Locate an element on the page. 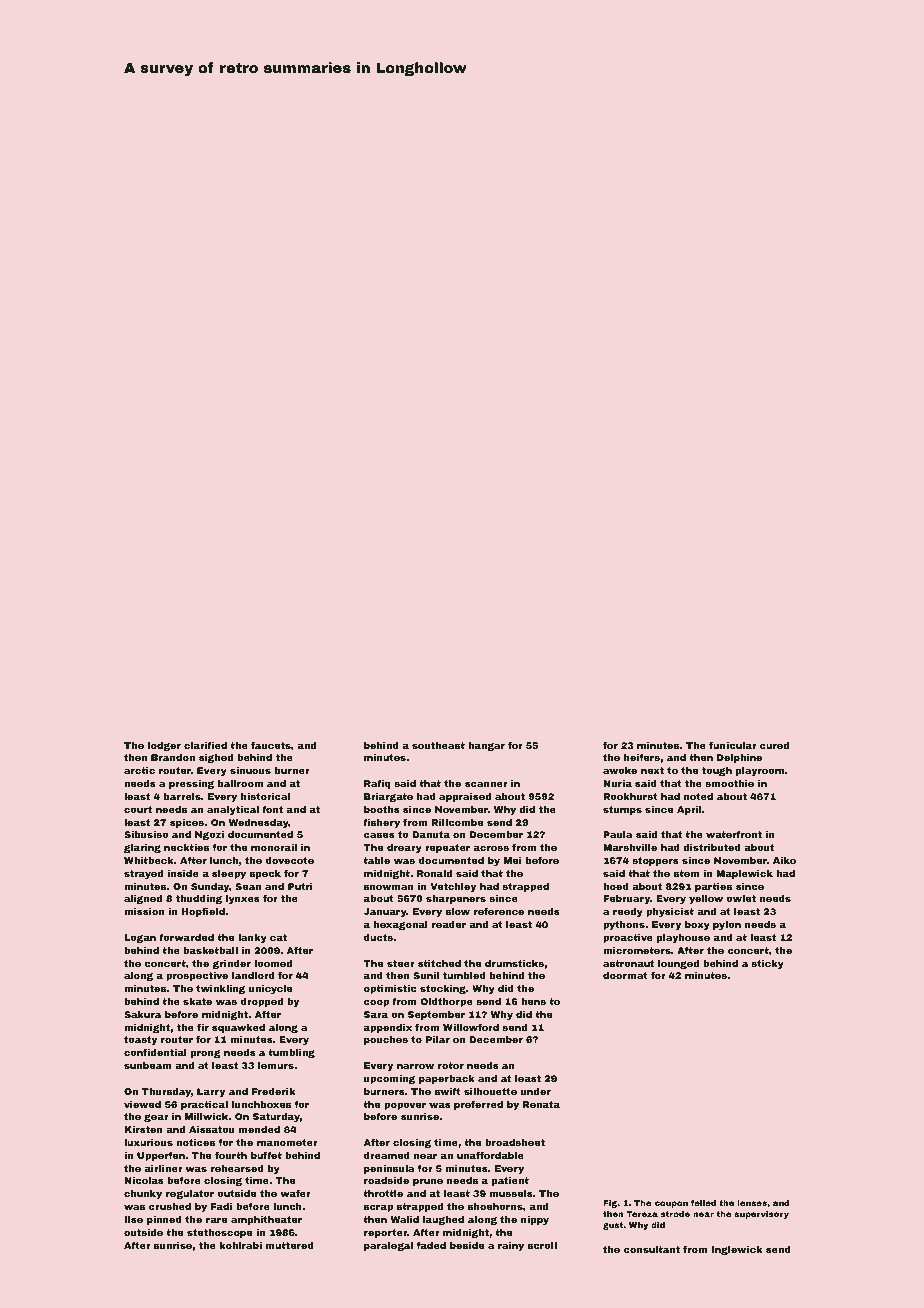 The image size is (924, 1308). Sakura is located at coordinates (142, 1014).
